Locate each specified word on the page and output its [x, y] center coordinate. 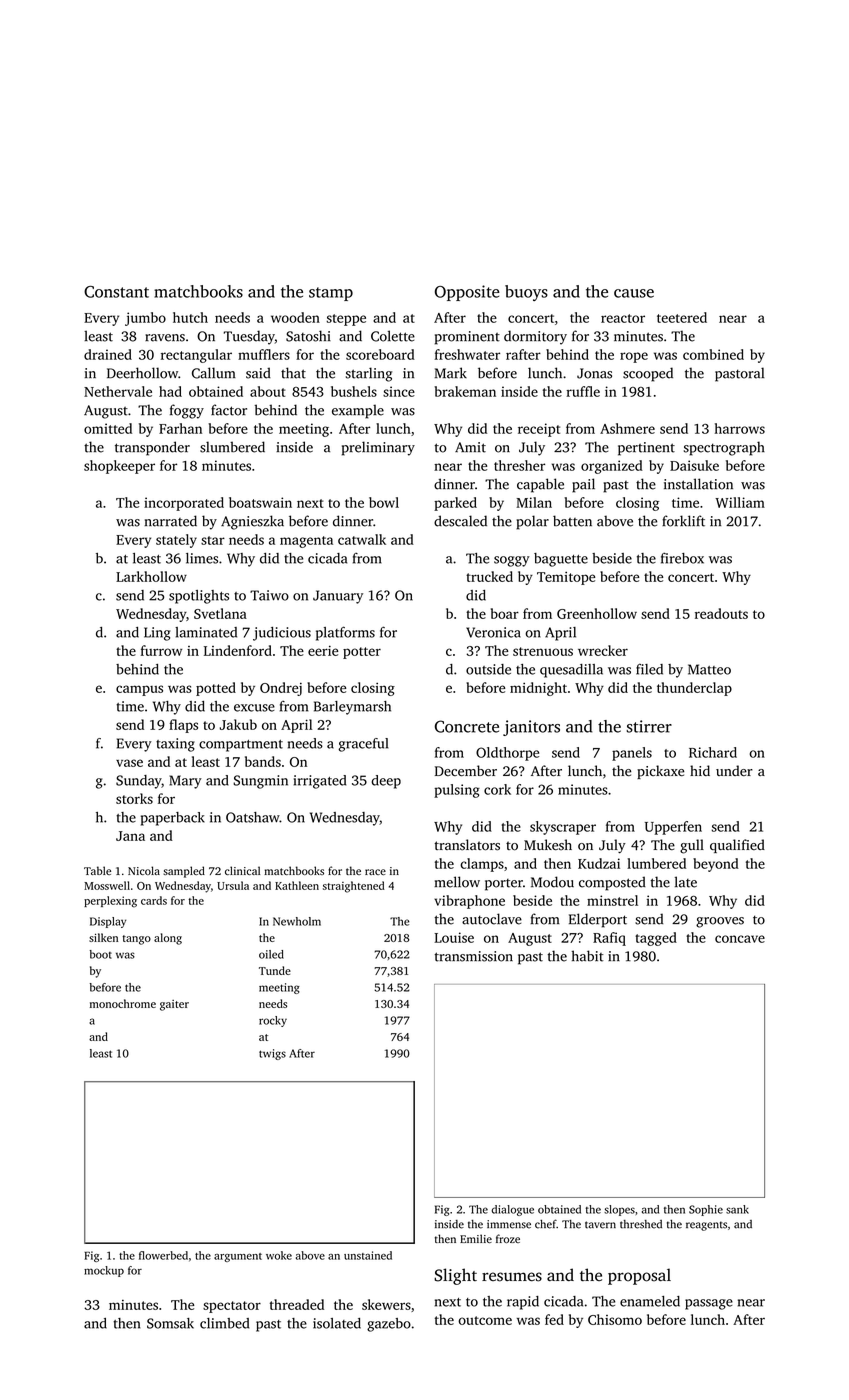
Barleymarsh [352, 708]
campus [139, 690]
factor [229, 410]
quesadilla [571, 671]
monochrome [123, 1003]
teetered [682, 317]
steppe [346, 320]
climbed [224, 1323]
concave [740, 939]
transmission [473, 956]
